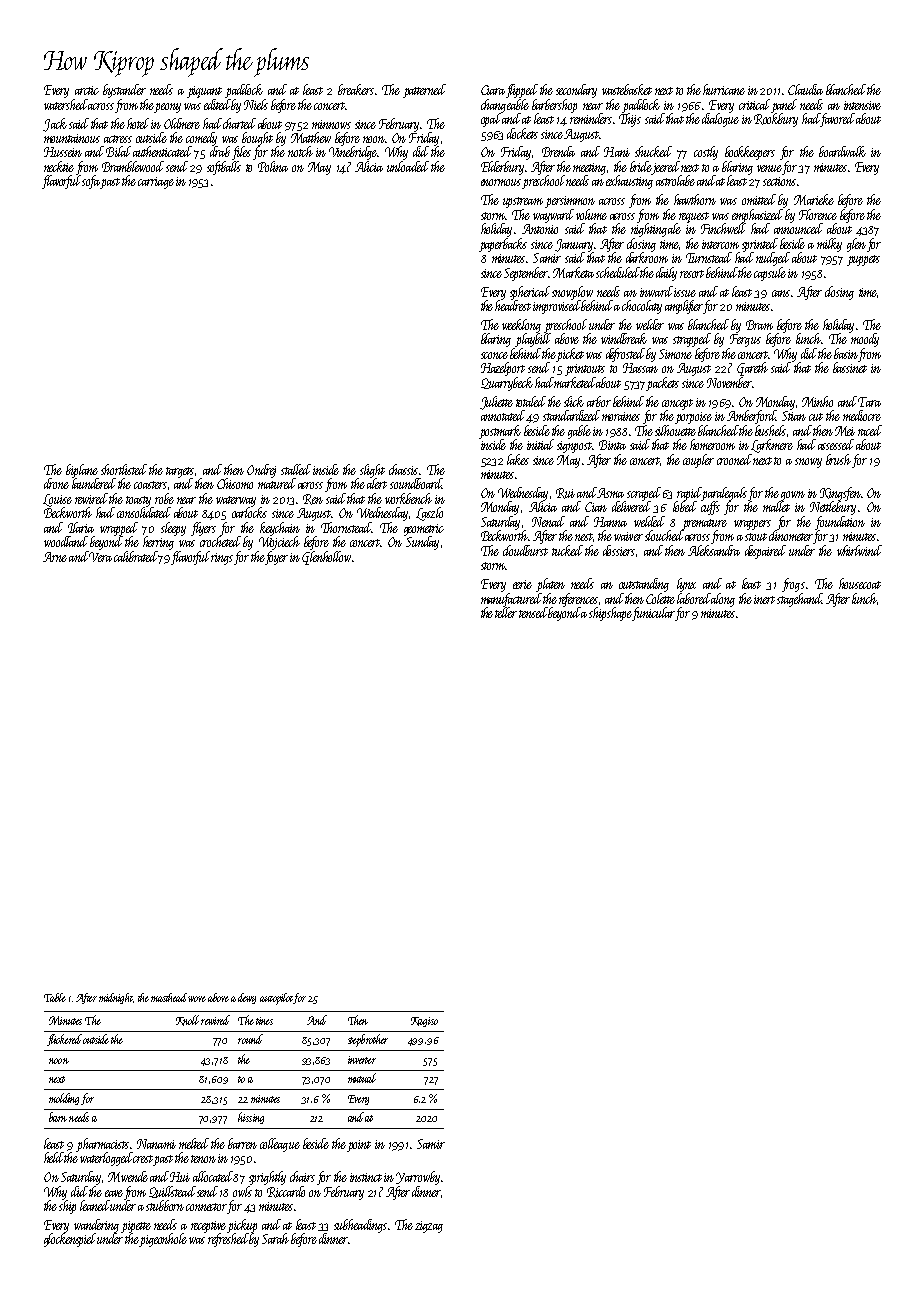  Describe the element at coordinates (644, 585) in the screenshot. I see `outstanding` at that location.
